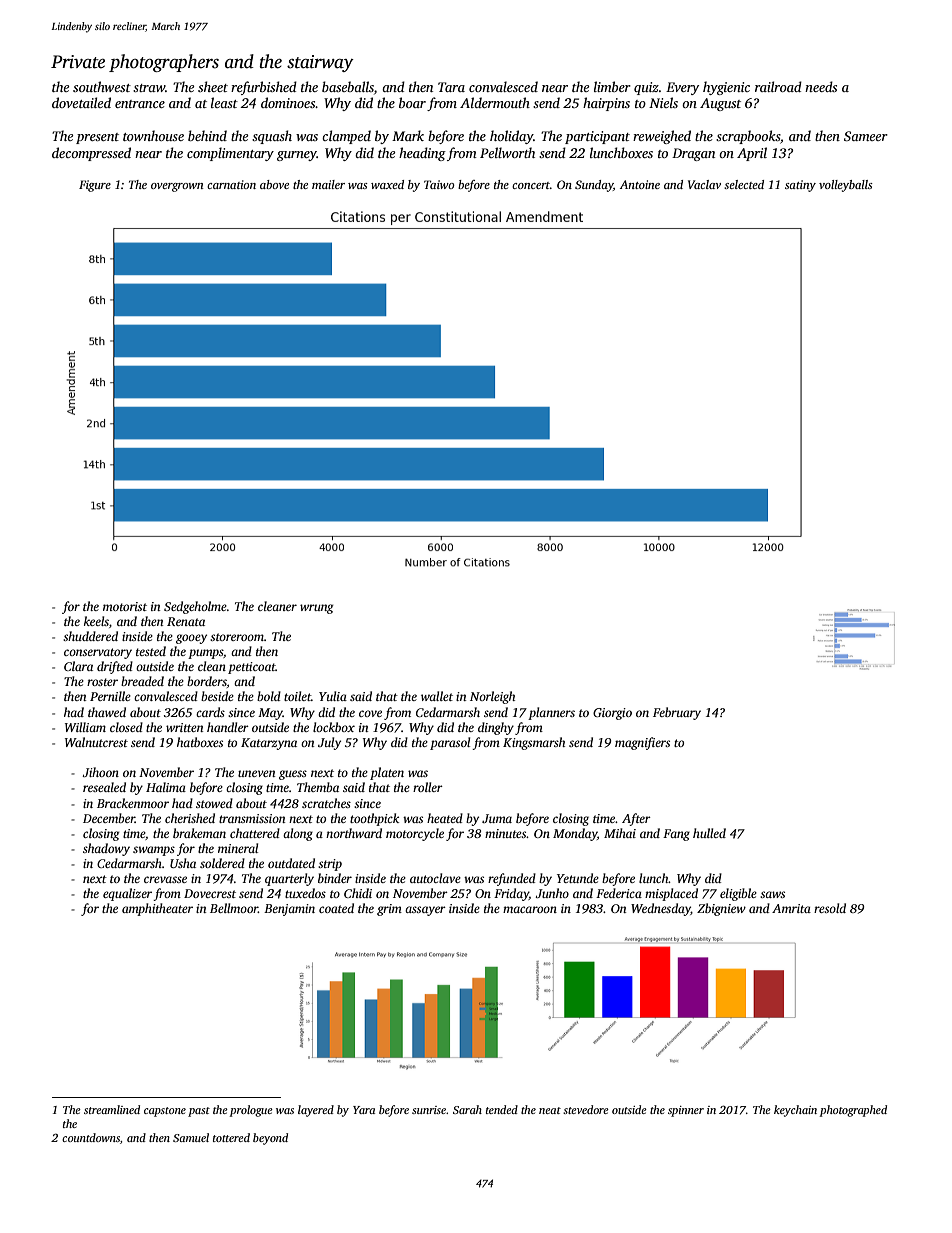  What do you see at coordinates (100, 772) in the screenshot?
I see `Jihoon` at bounding box center [100, 772].
